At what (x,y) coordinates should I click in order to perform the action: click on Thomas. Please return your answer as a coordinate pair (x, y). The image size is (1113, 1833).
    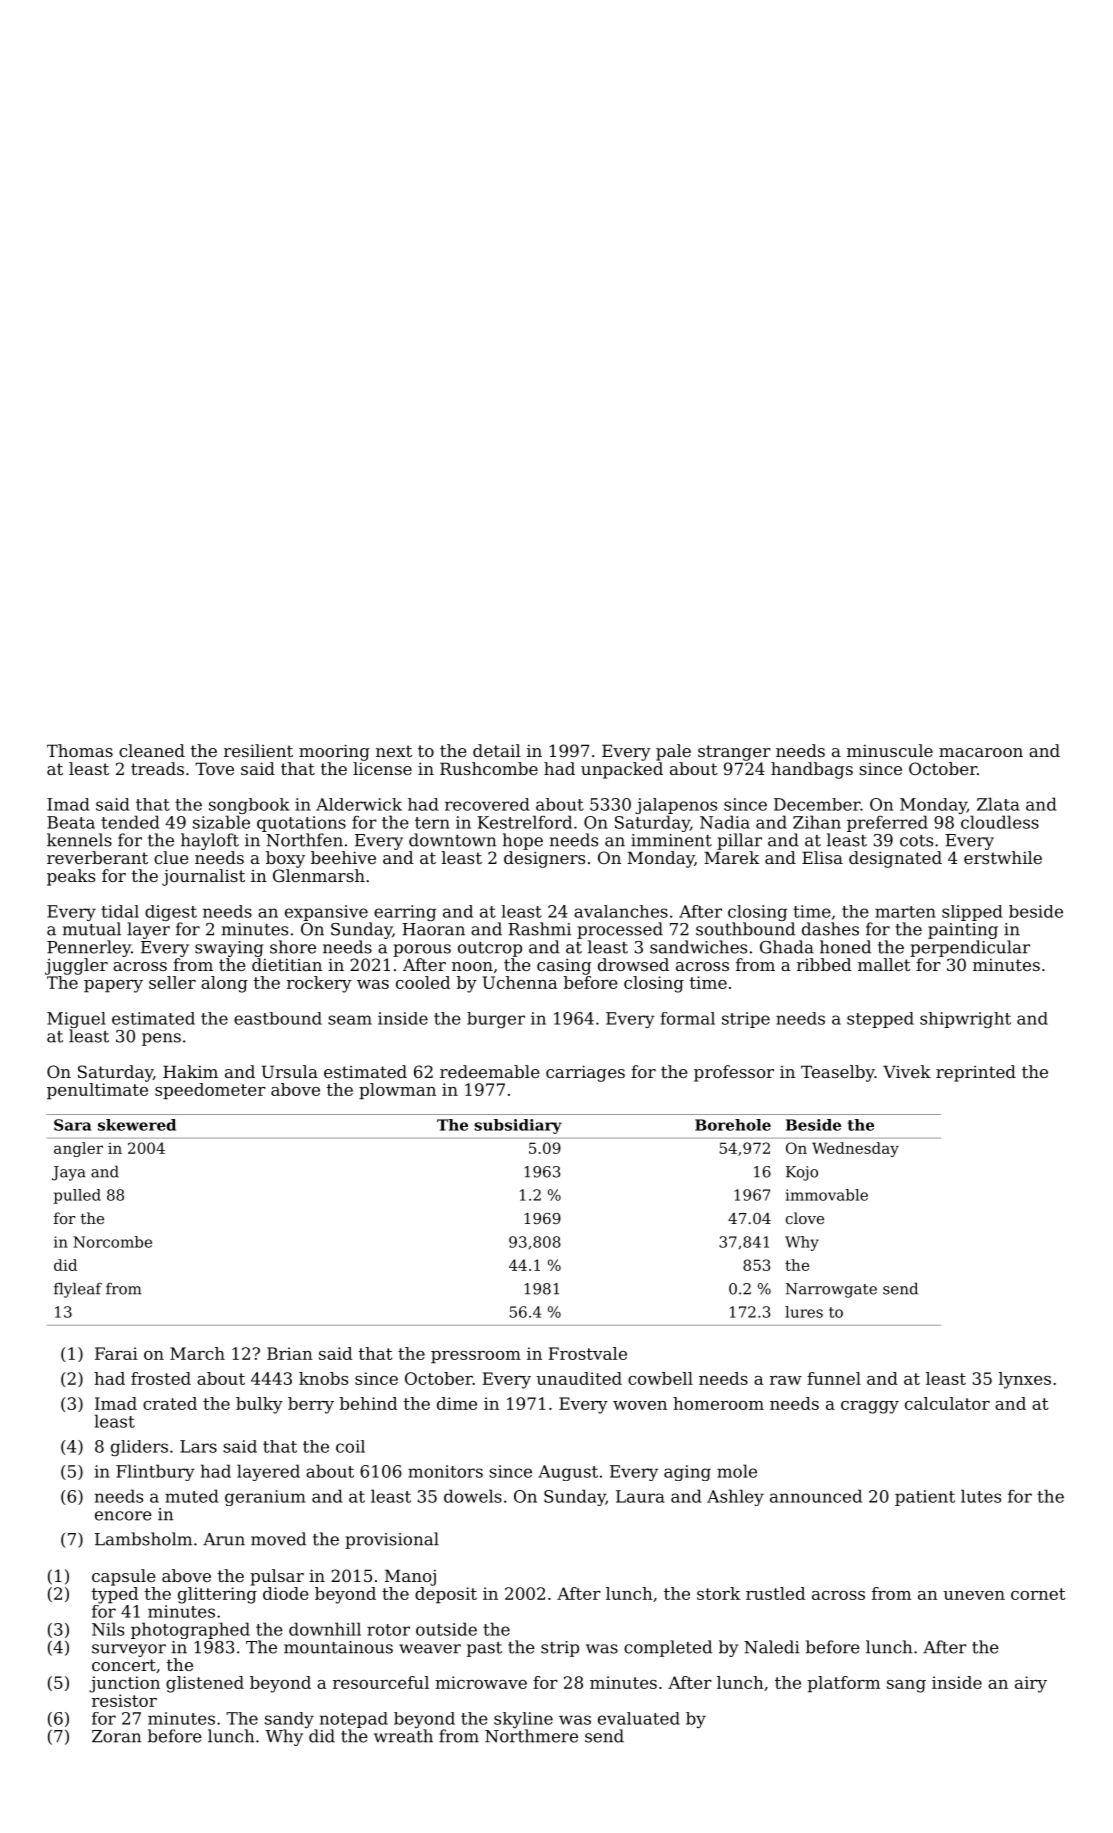
    Looking at the image, I should click on (80, 750).
